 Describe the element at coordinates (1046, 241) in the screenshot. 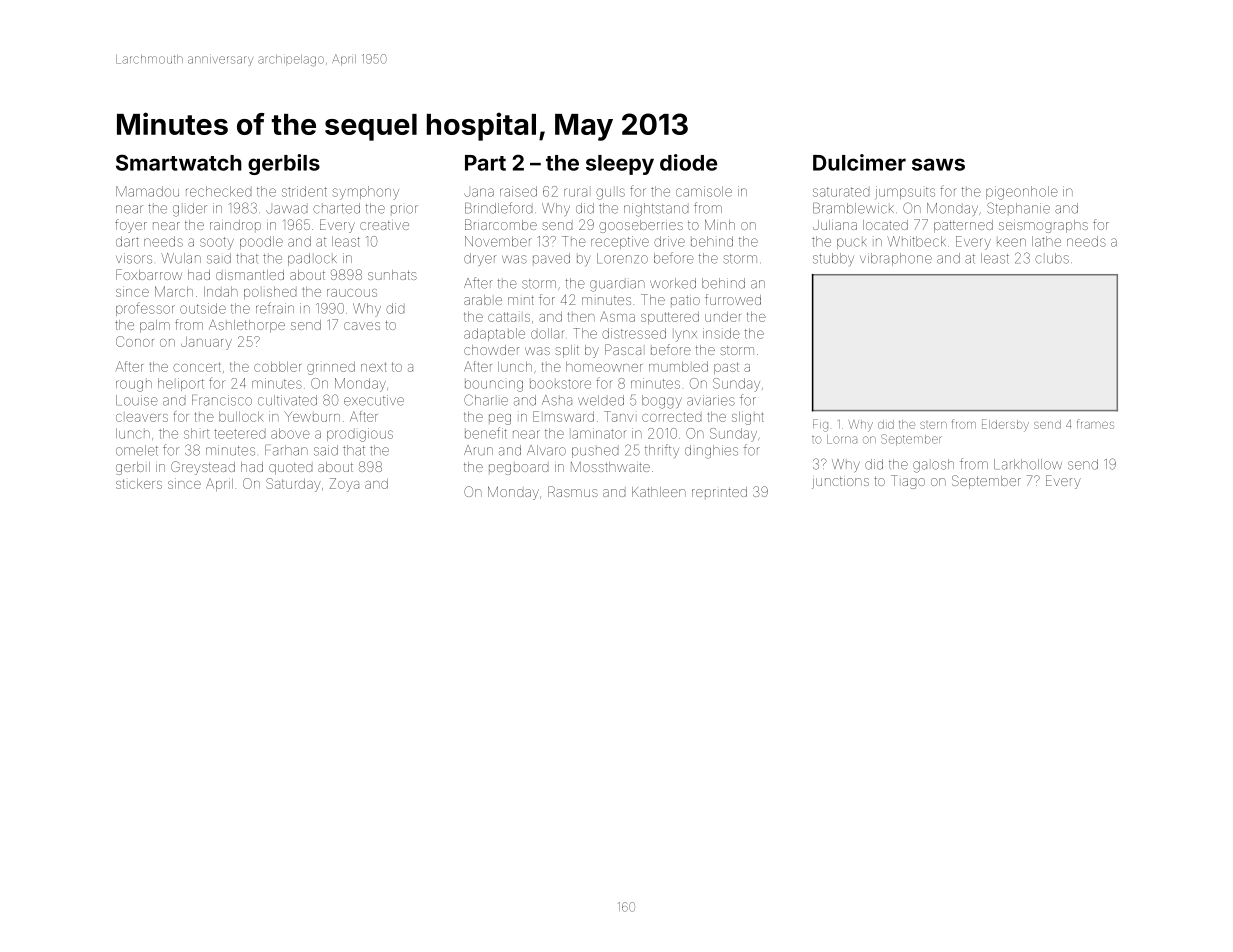

I see `lathe` at that location.
